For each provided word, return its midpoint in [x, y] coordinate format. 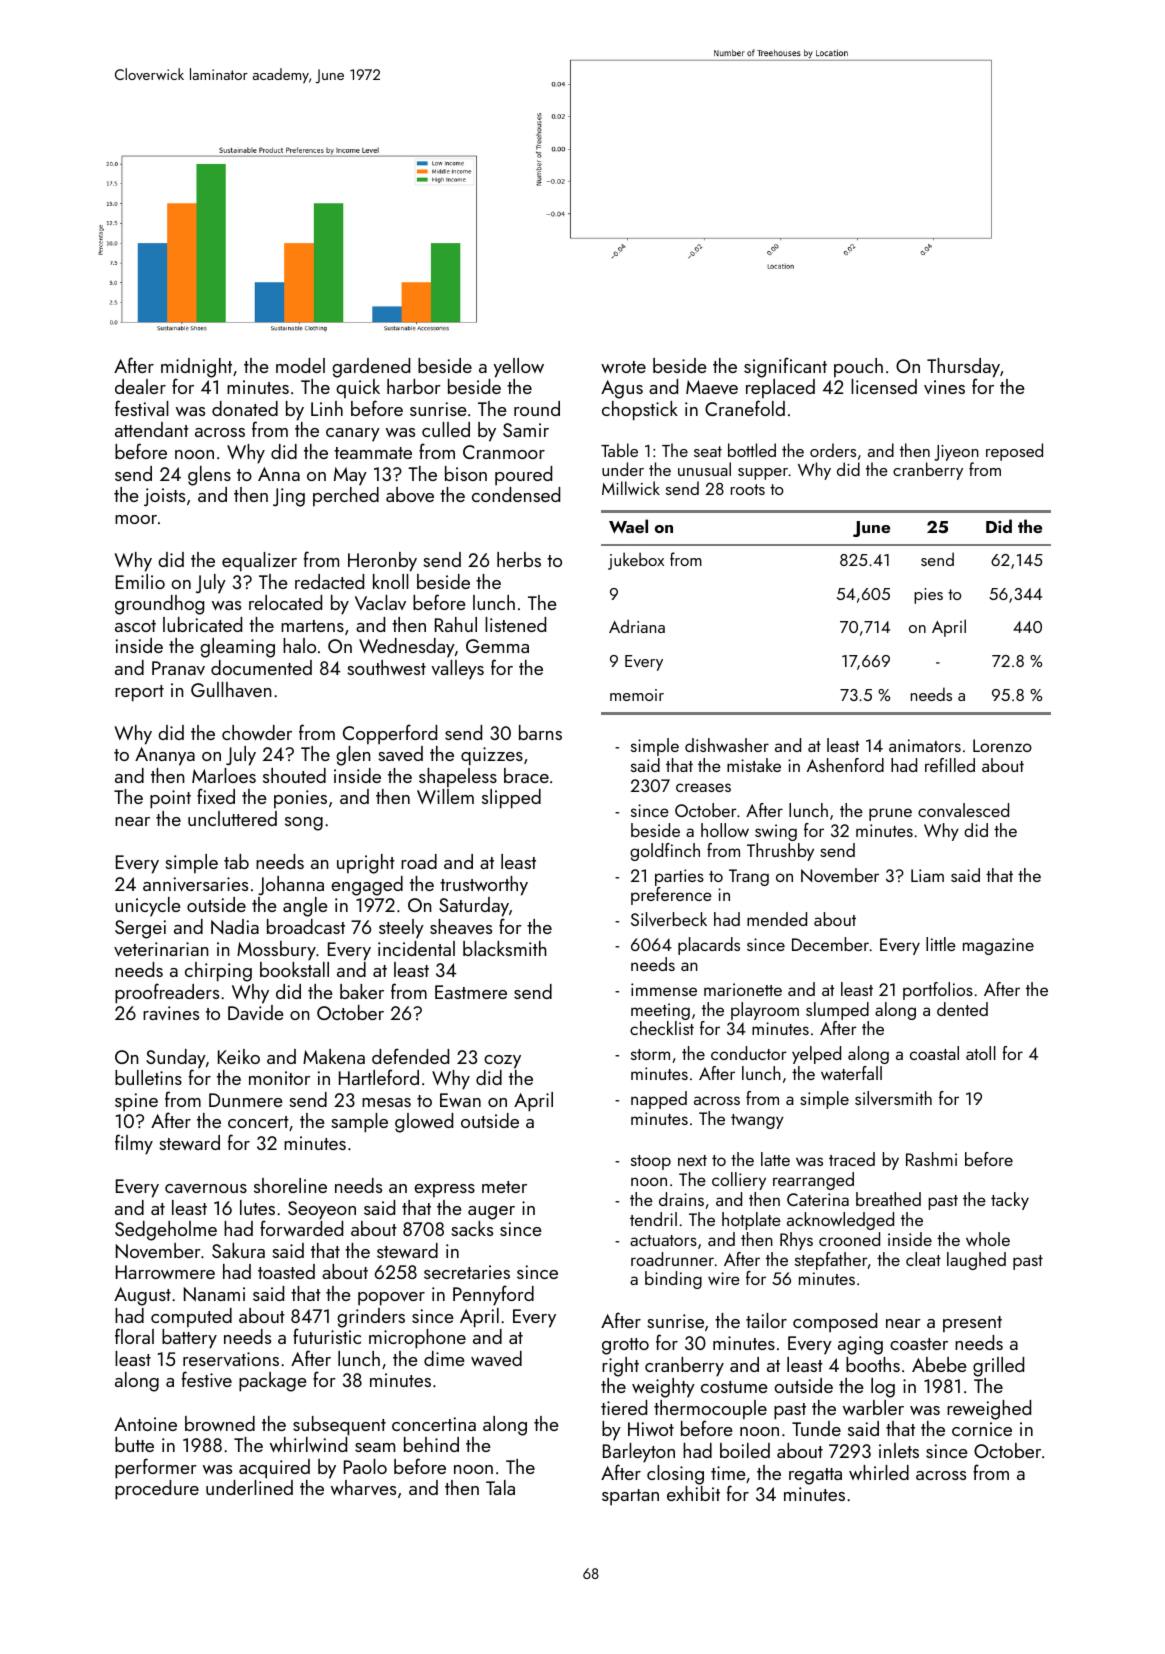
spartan [630, 1497]
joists [164, 497]
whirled [879, 1472]
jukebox [636, 561]
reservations [231, 1359]
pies [928, 596]
